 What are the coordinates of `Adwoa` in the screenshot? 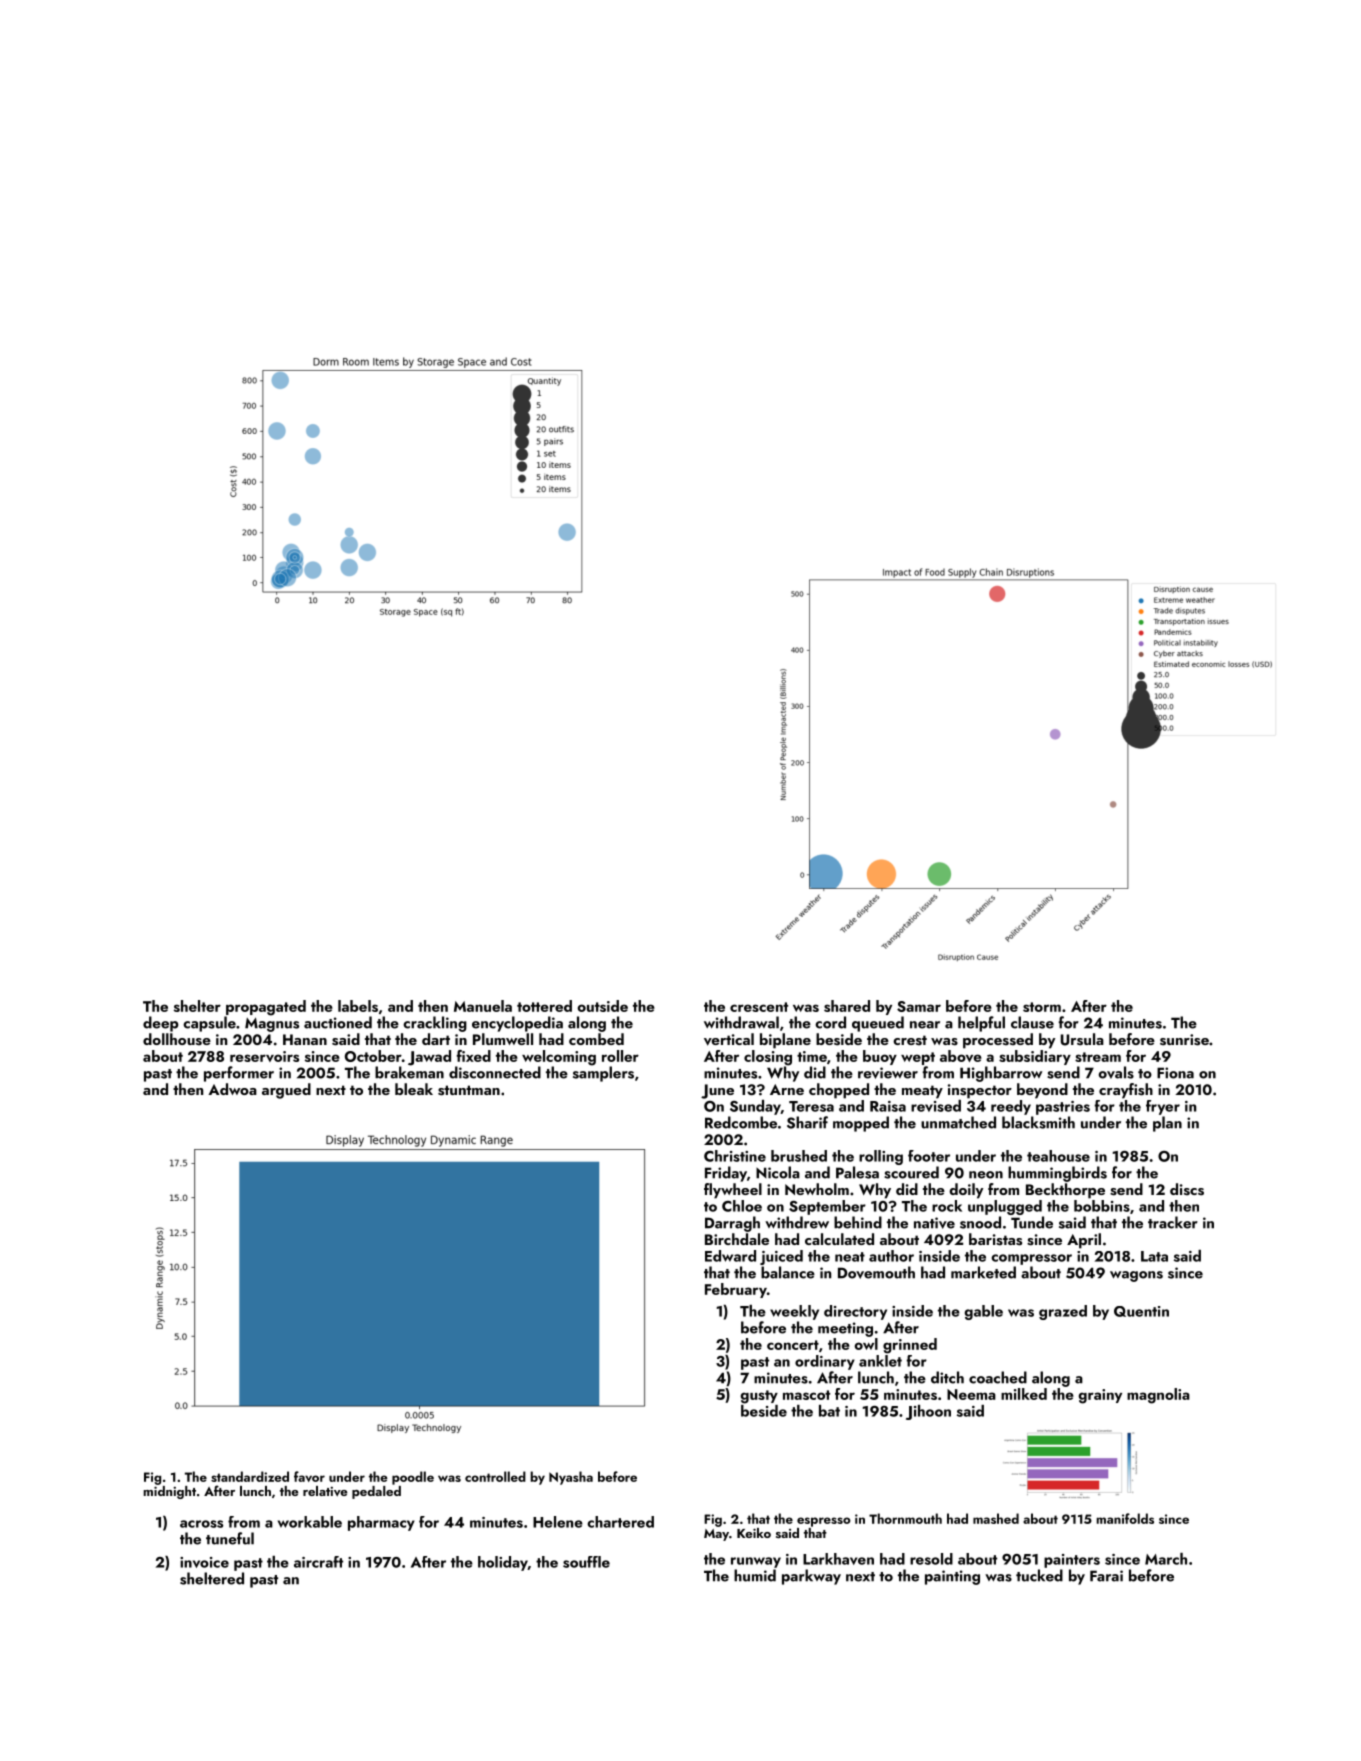 It's located at (232, 1089).
